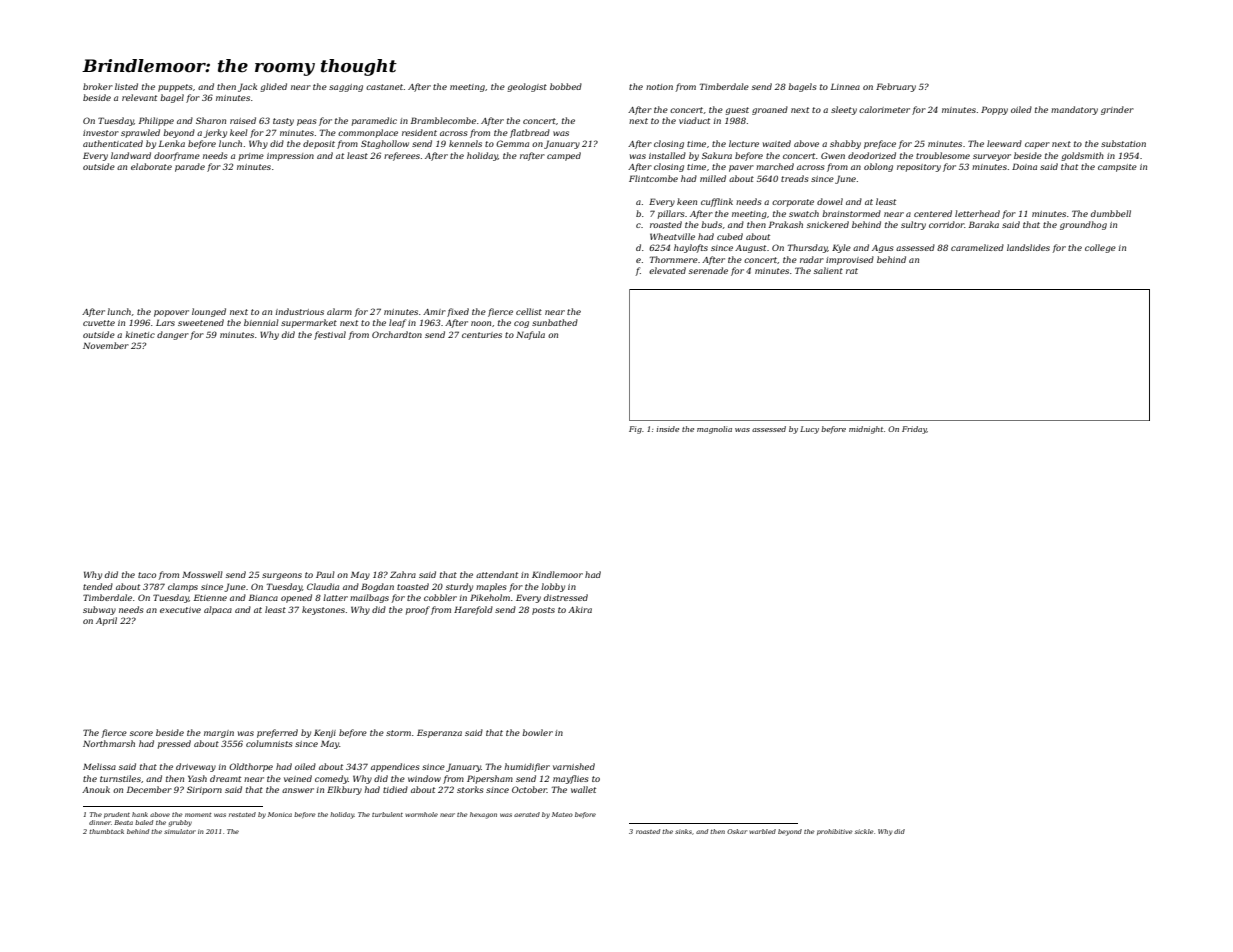  Describe the element at coordinates (864, 831) in the page. I see `sickle` at that location.
